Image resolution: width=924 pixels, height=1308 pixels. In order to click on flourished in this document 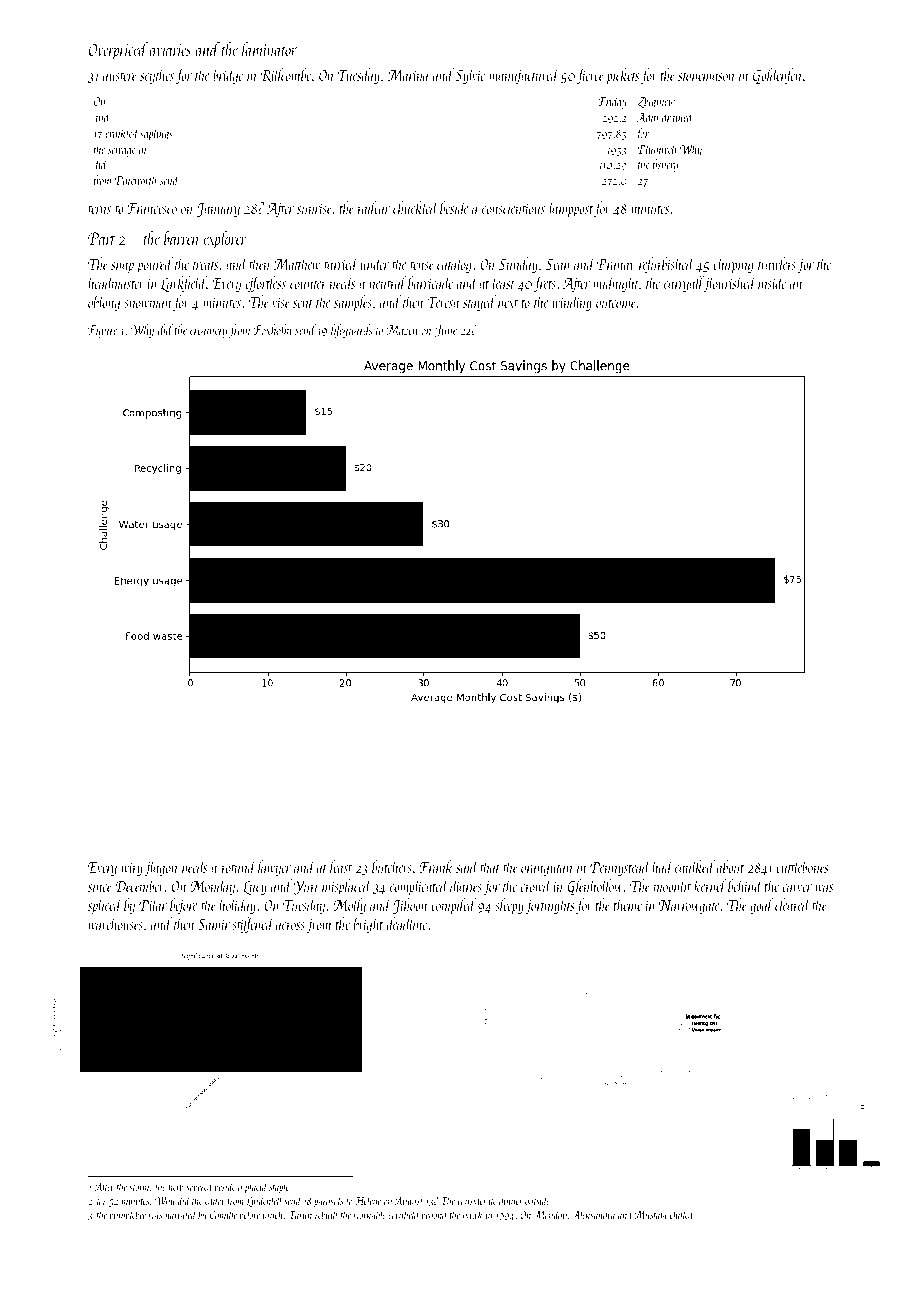, I will do `click(730, 284)`.
